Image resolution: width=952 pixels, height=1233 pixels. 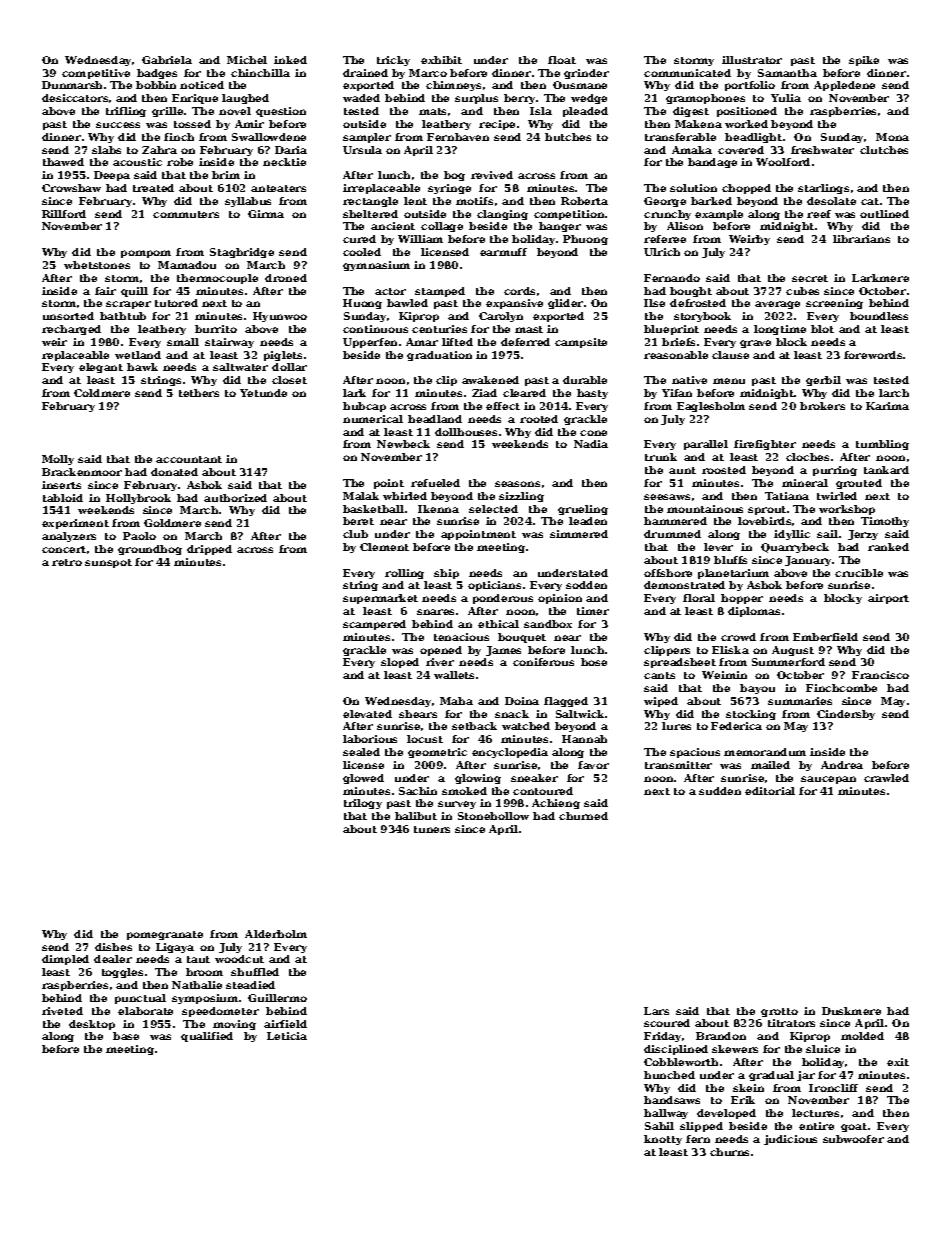 I want to click on exit, so click(x=898, y=1062).
